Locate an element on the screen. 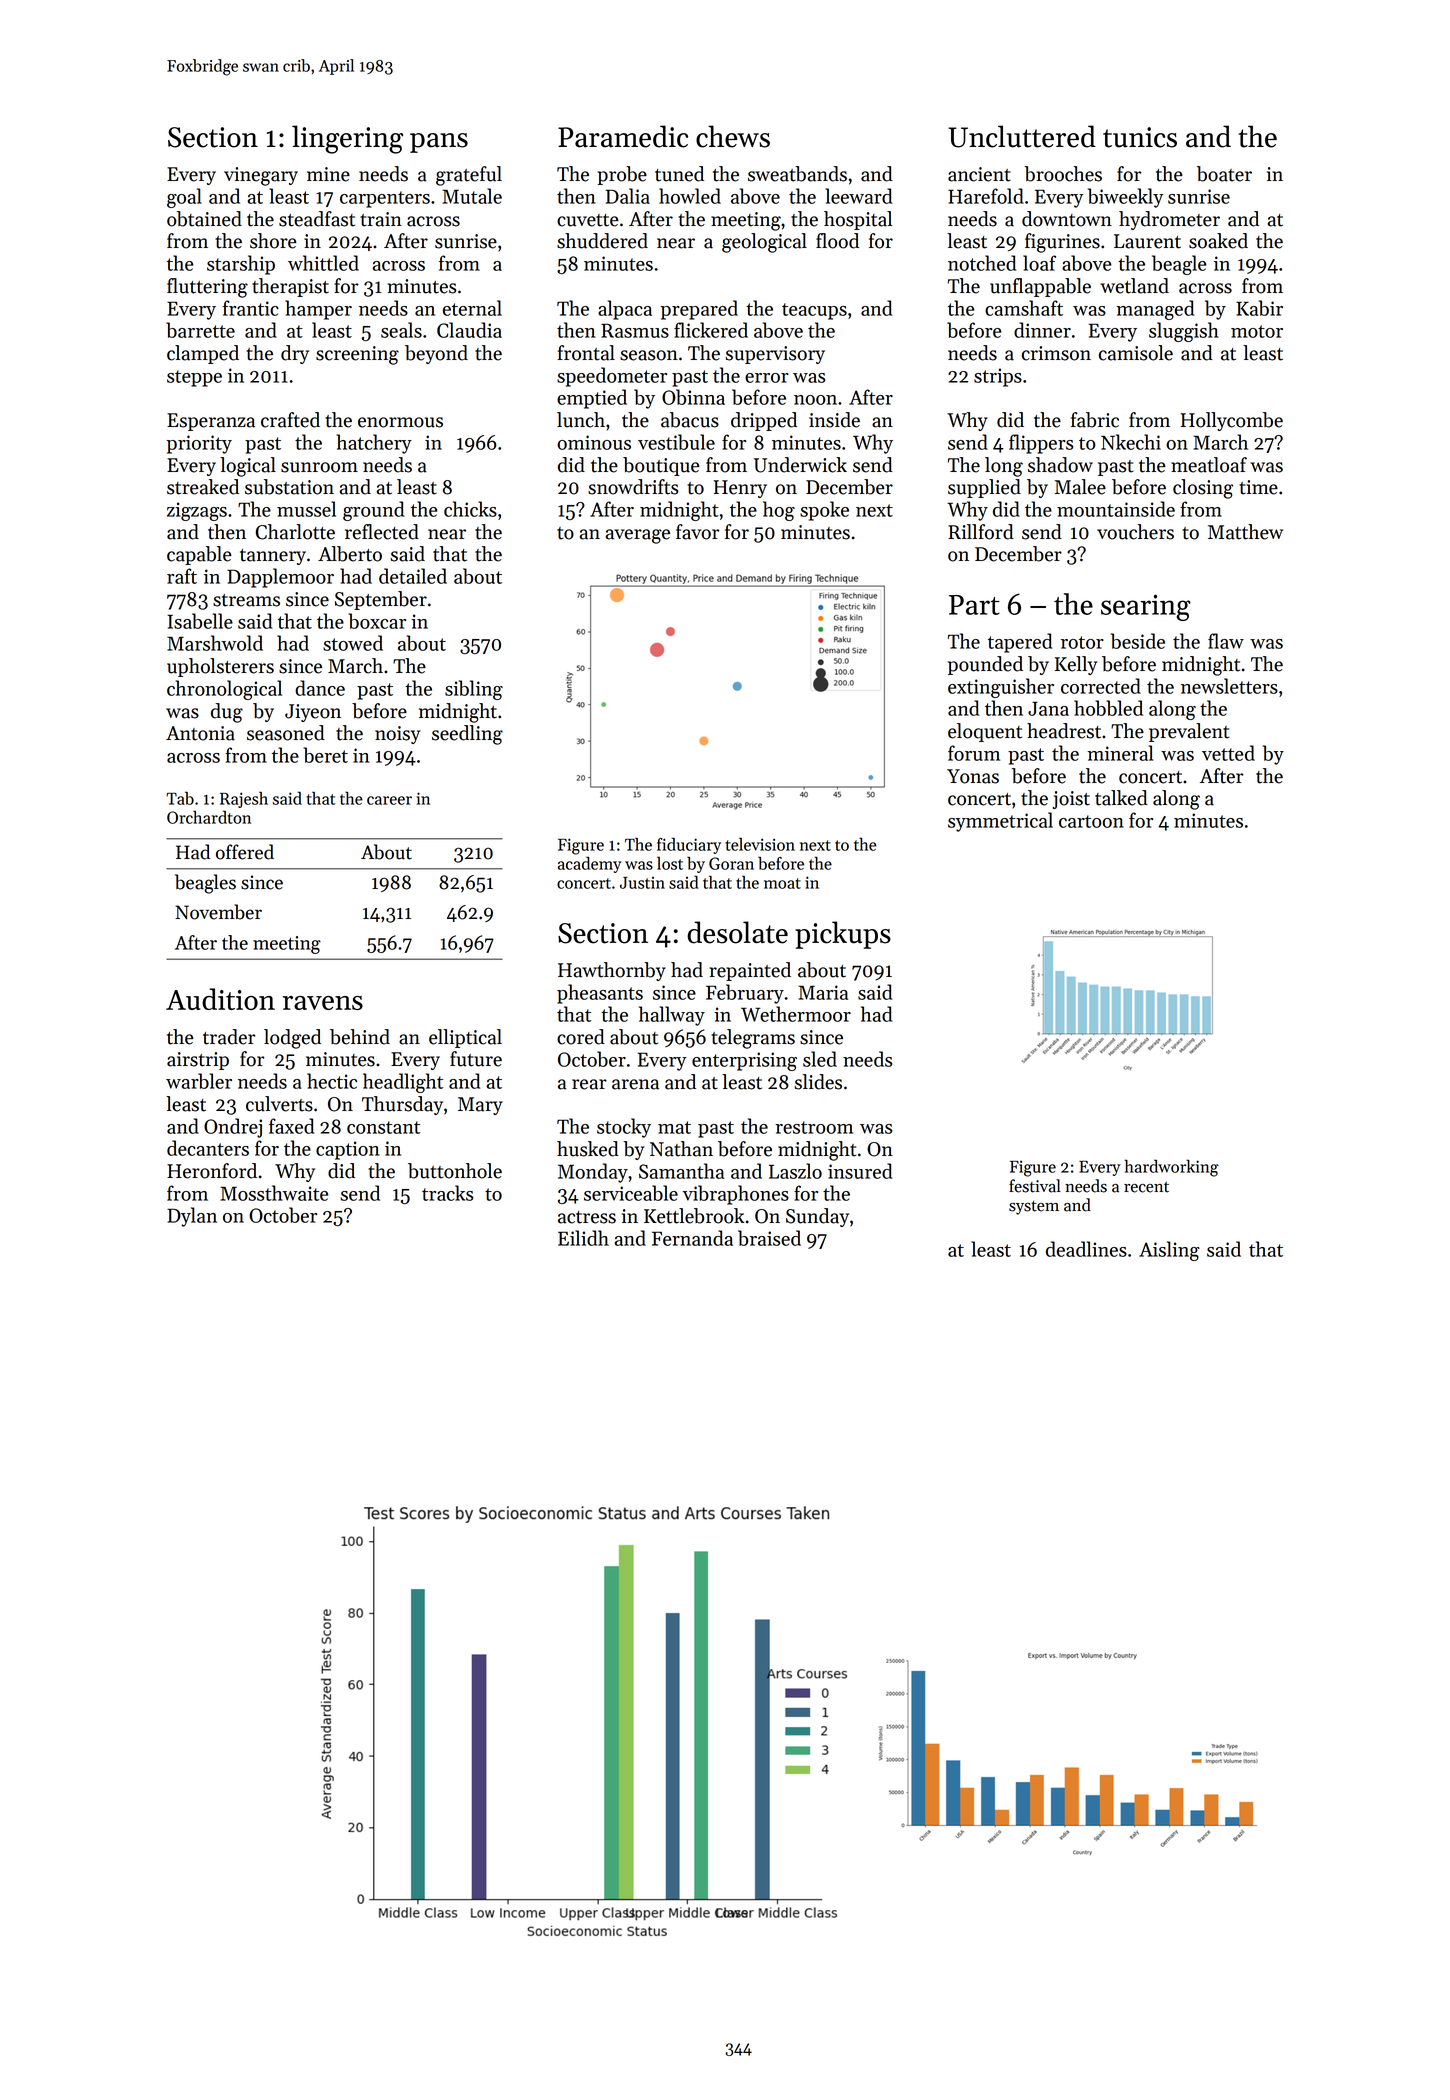  hardworking is located at coordinates (1171, 1168).
